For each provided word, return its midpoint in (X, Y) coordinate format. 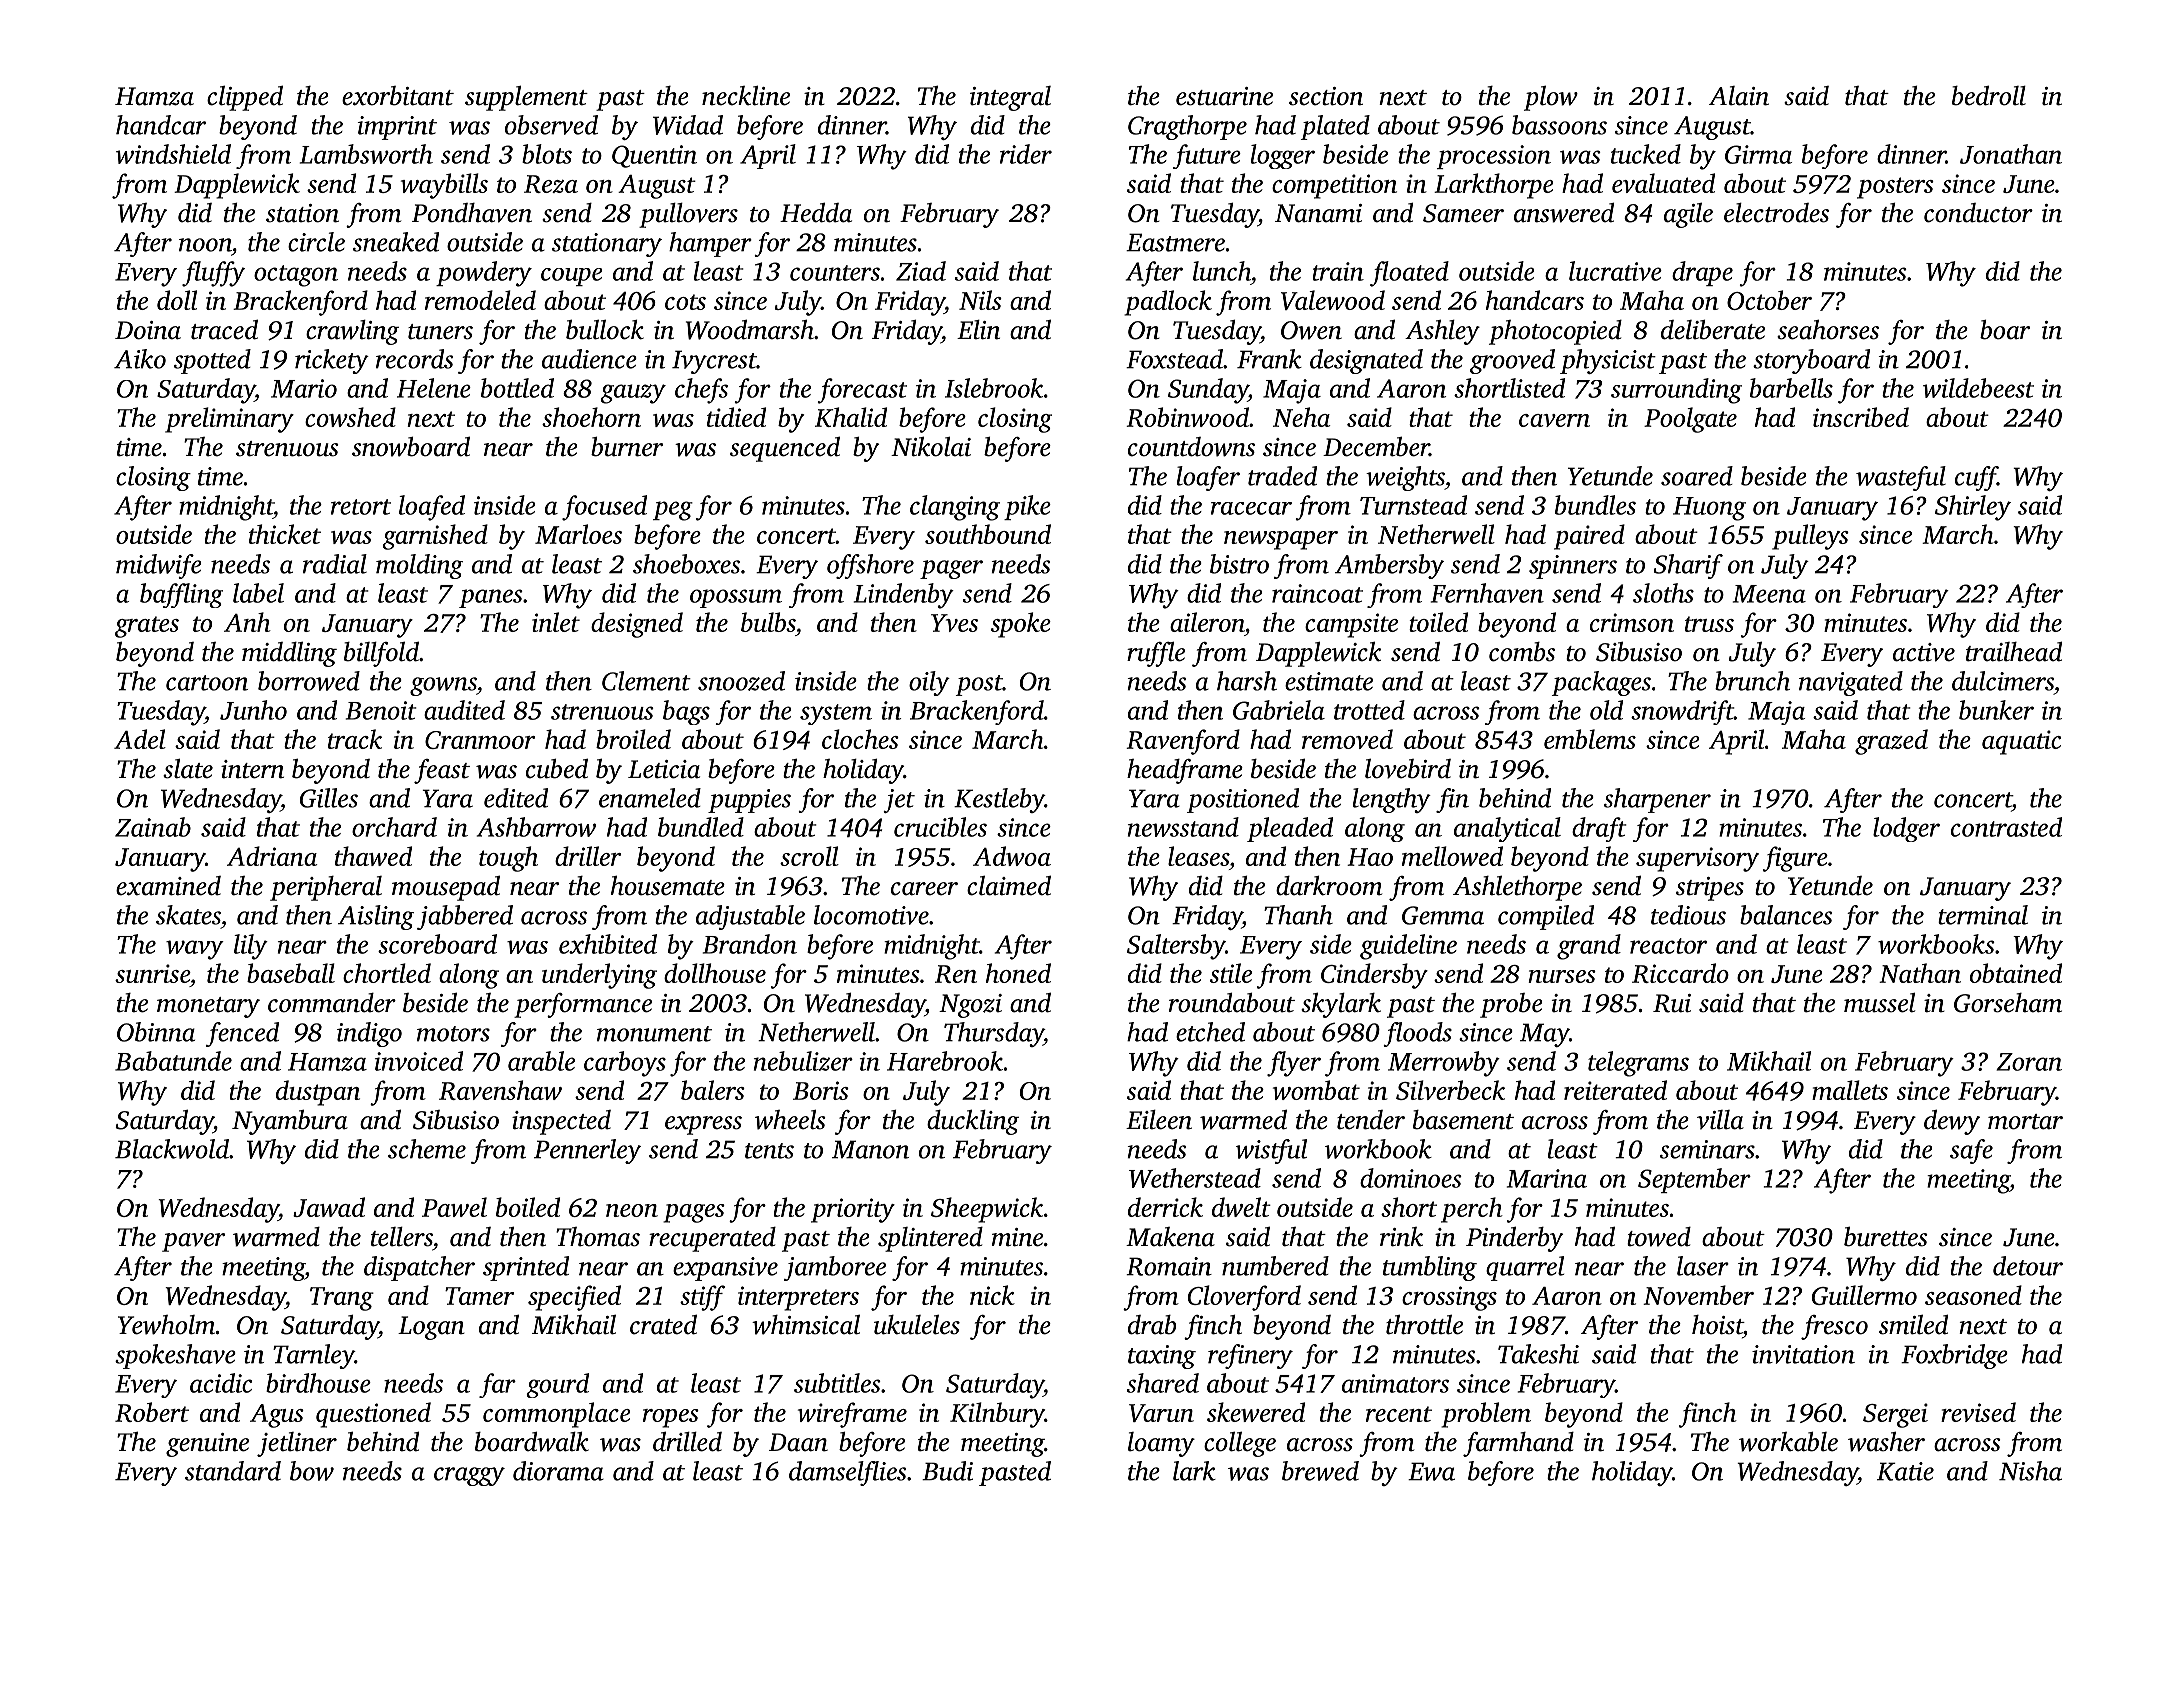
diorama (558, 1471)
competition (1334, 186)
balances (1786, 915)
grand (1589, 947)
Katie (1905, 1471)
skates (188, 915)
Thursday (994, 1034)
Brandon (750, 944)
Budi (947, 1471)
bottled (517, 388)
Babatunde (173, 1061)
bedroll (1989, 95)
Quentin (654, 156)
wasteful (1901, 478)
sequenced (785, 449)
